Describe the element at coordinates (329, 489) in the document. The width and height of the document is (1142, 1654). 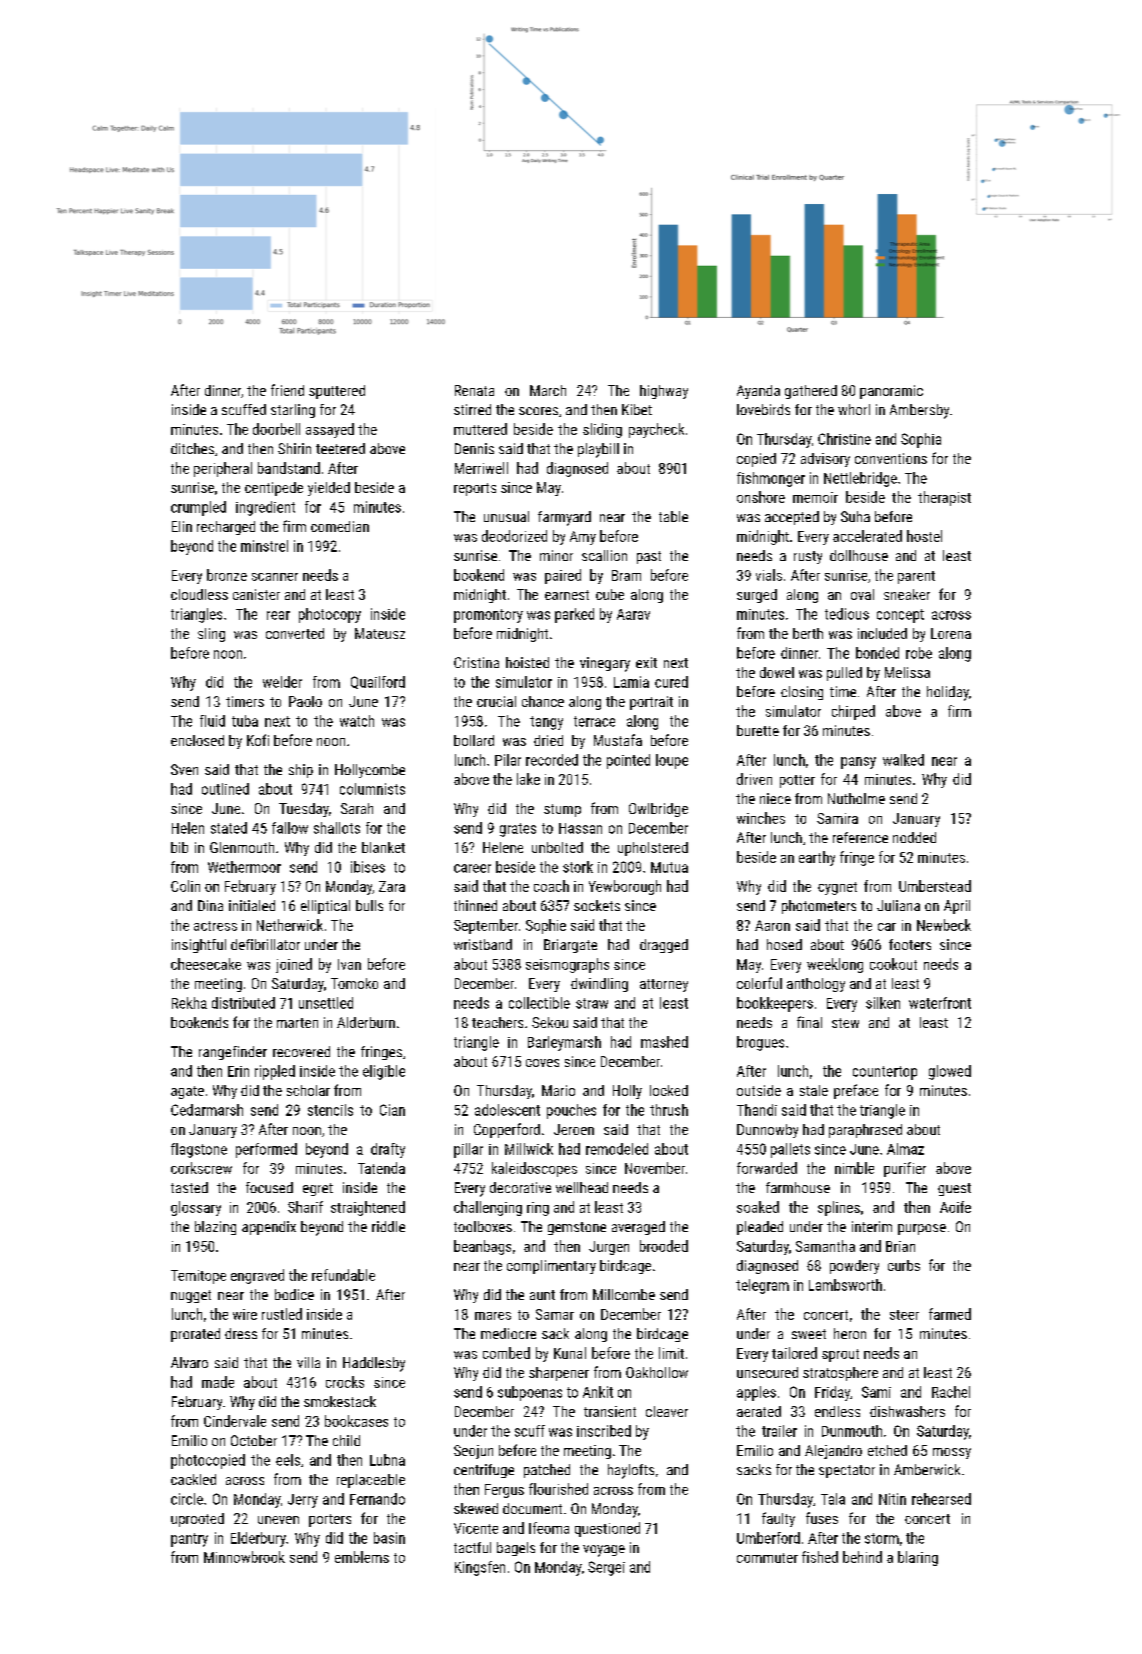
I see `yielded` at that location.
